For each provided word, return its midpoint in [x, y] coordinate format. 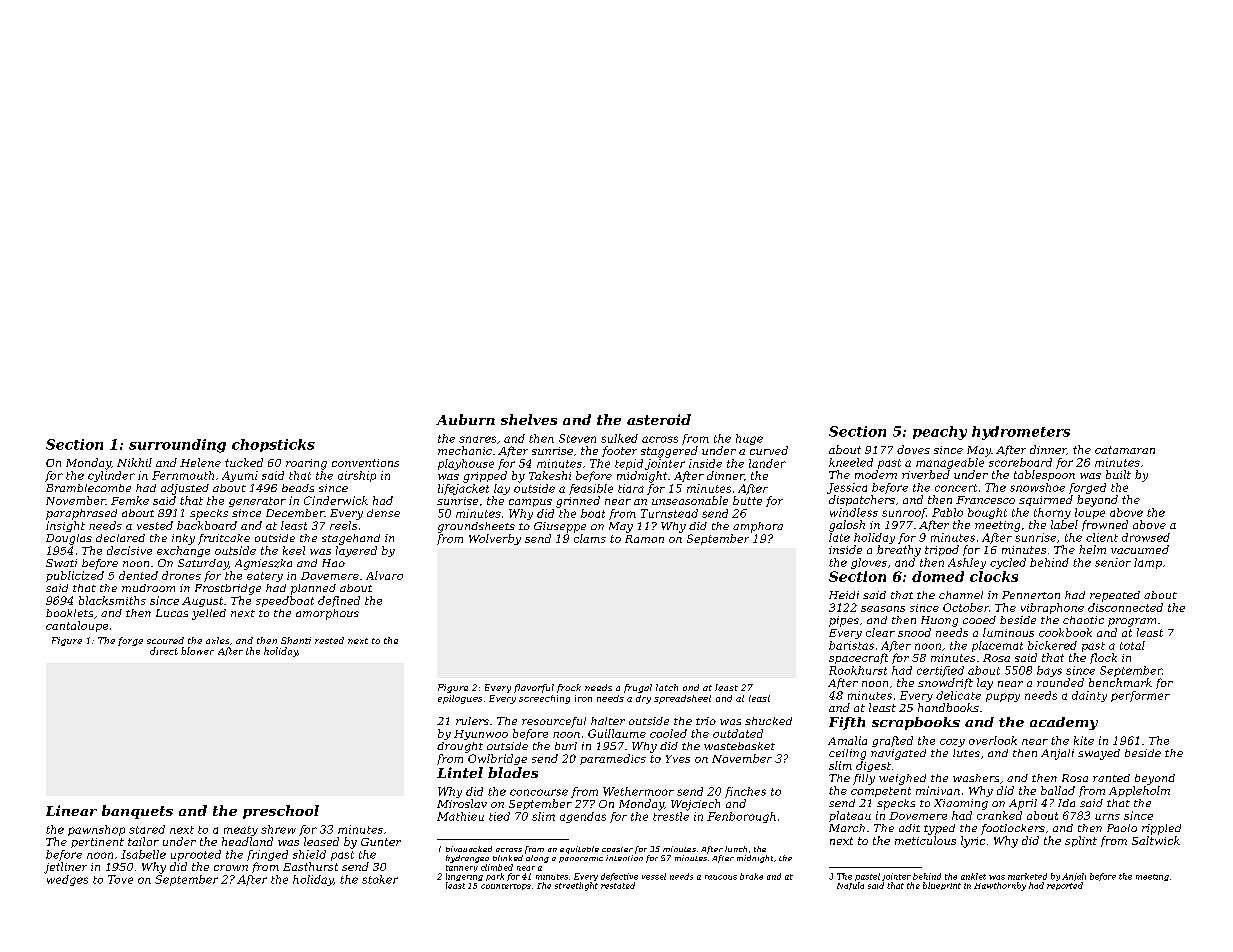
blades [513, 772]
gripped [485, 477]
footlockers [1013, 829]
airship [357, 476]
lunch [736, 849]
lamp [1148, 563]
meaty [241, 831]
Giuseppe [560, 527]
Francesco [985, 500]
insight [65, 526]
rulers [472, 721]
